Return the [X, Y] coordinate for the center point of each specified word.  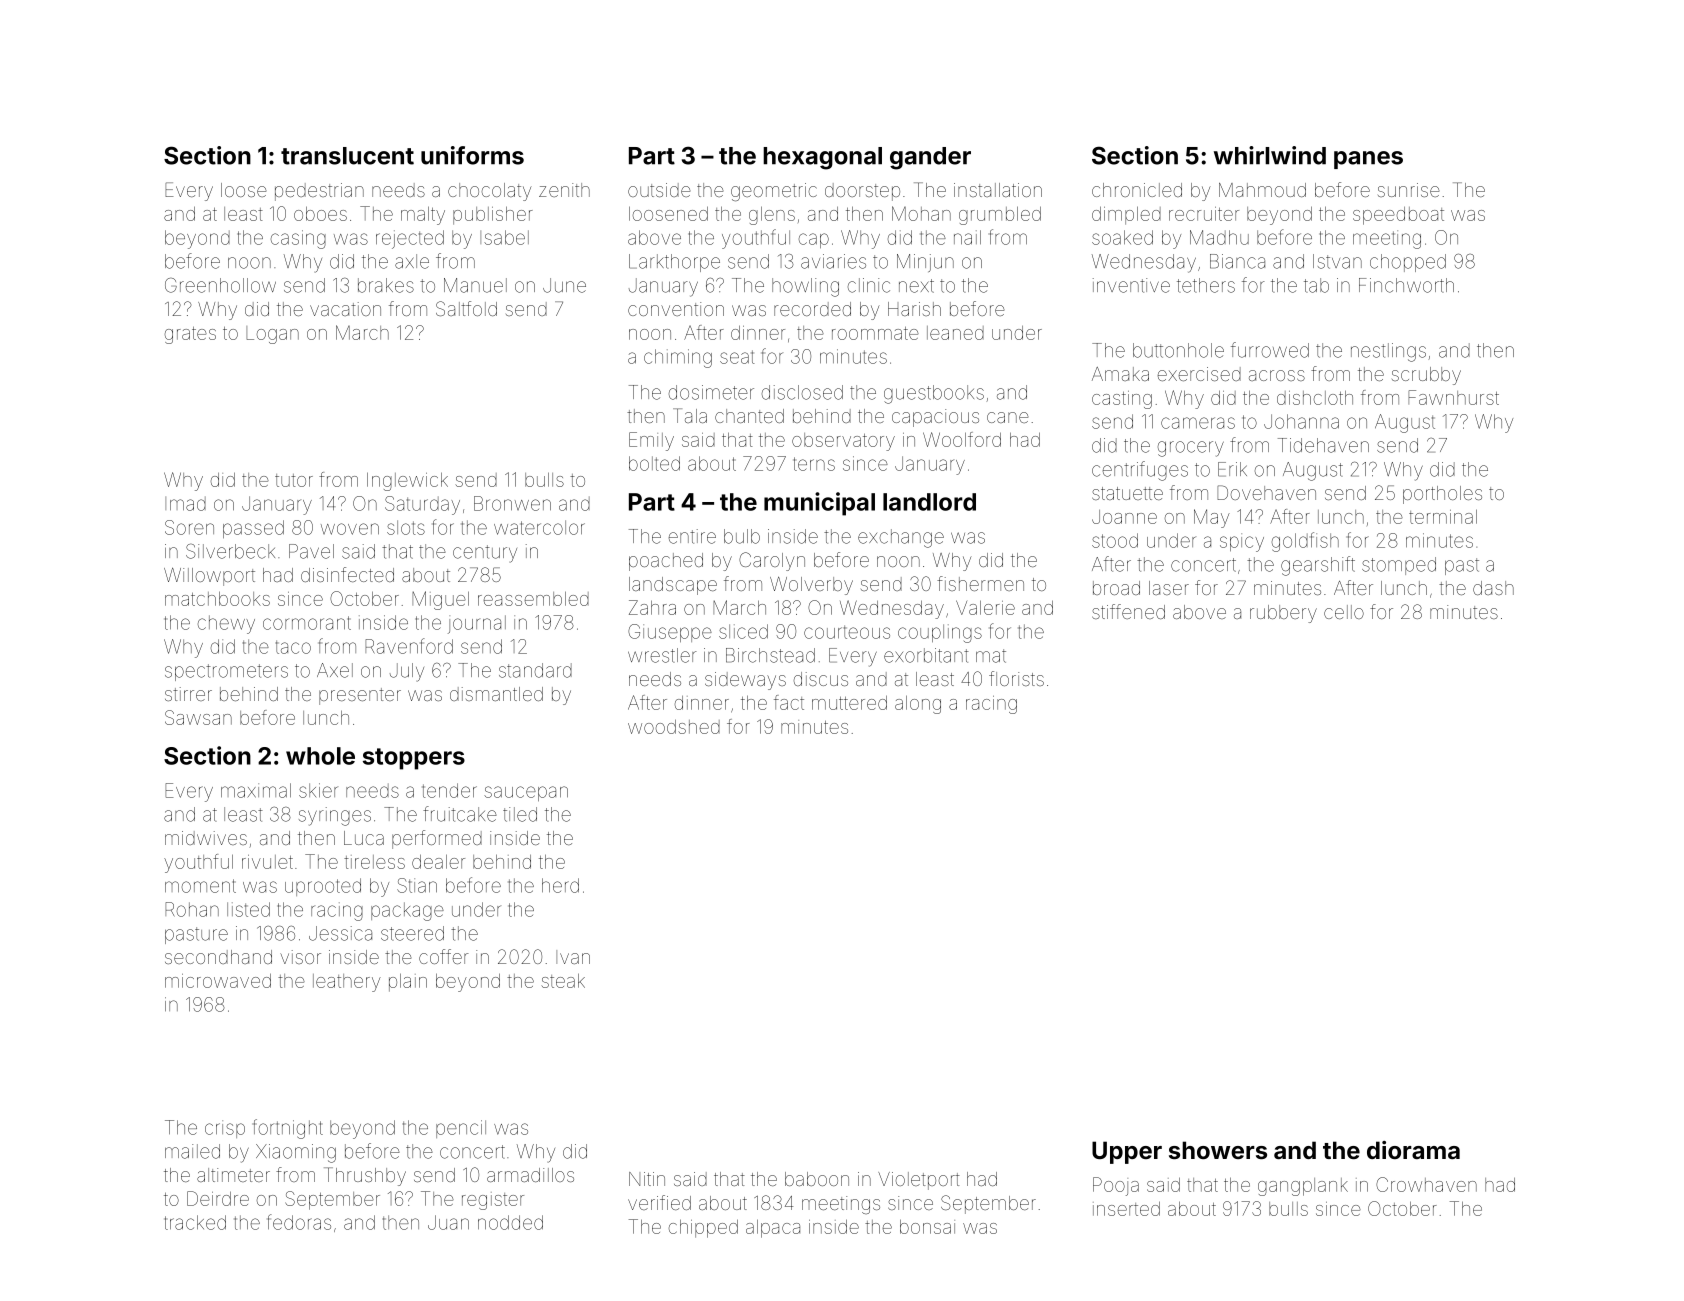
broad [1116, 588]
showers [1218, 1150]
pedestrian [319, 192]
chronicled [1137, 190]
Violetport [919, 1181]
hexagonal [822, 158]
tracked [195, 1222]
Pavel [311, 551]
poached [666, 562]
